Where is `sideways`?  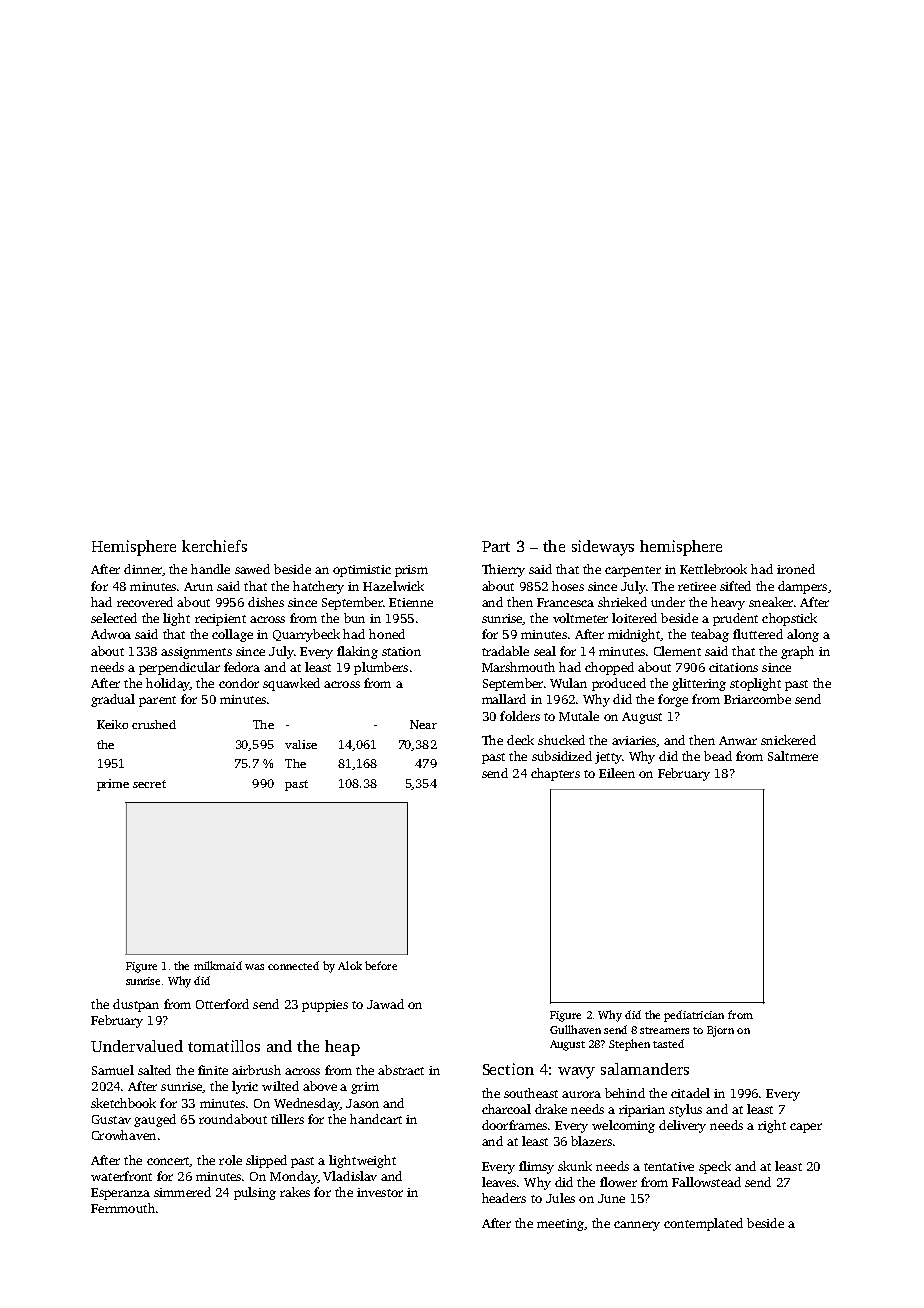
sideways is located at coordinates (603, 548).
